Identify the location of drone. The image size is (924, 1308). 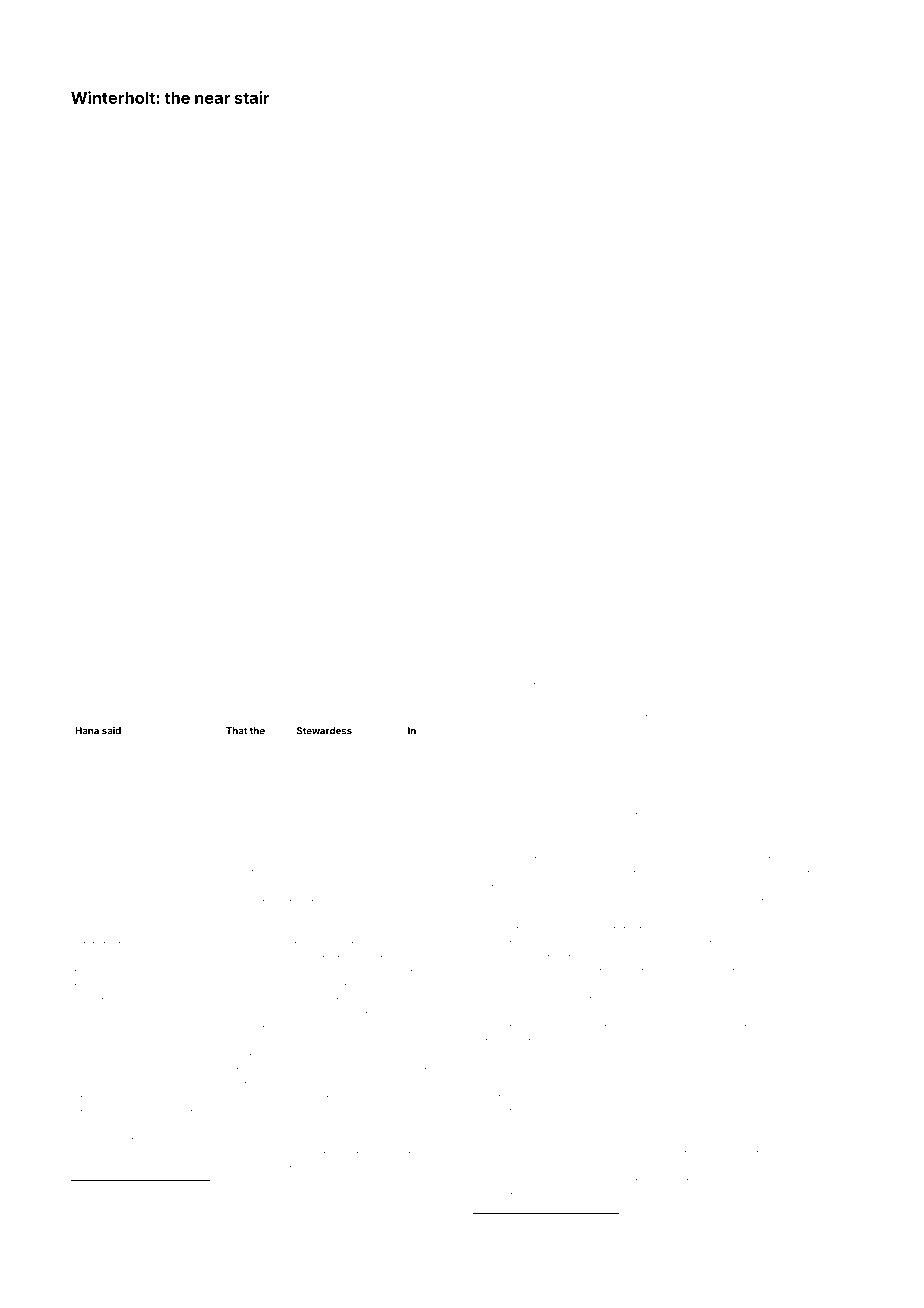
(364, 508).
